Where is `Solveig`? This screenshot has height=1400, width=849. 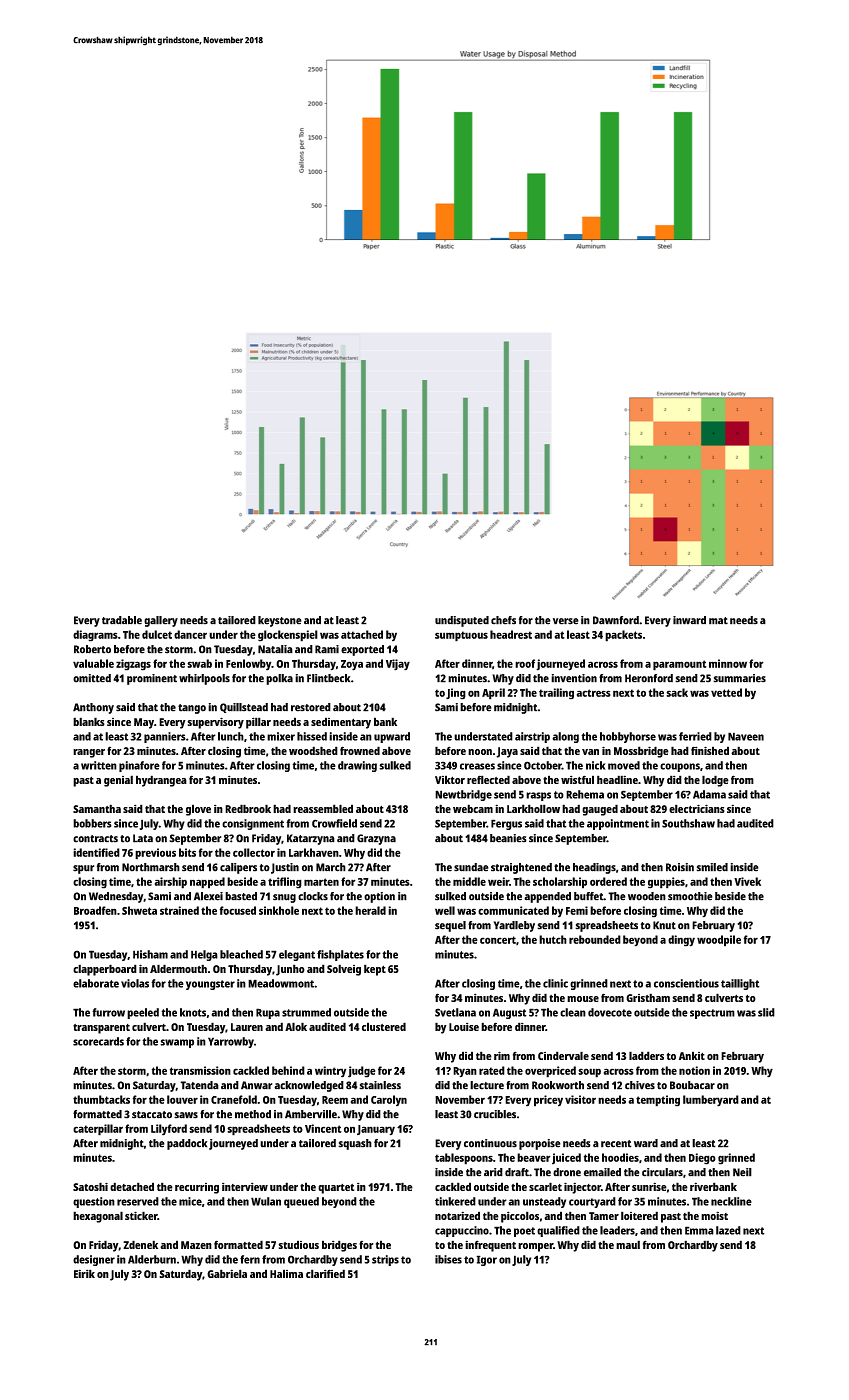
Solveig is located at coordinates (344, 970).
